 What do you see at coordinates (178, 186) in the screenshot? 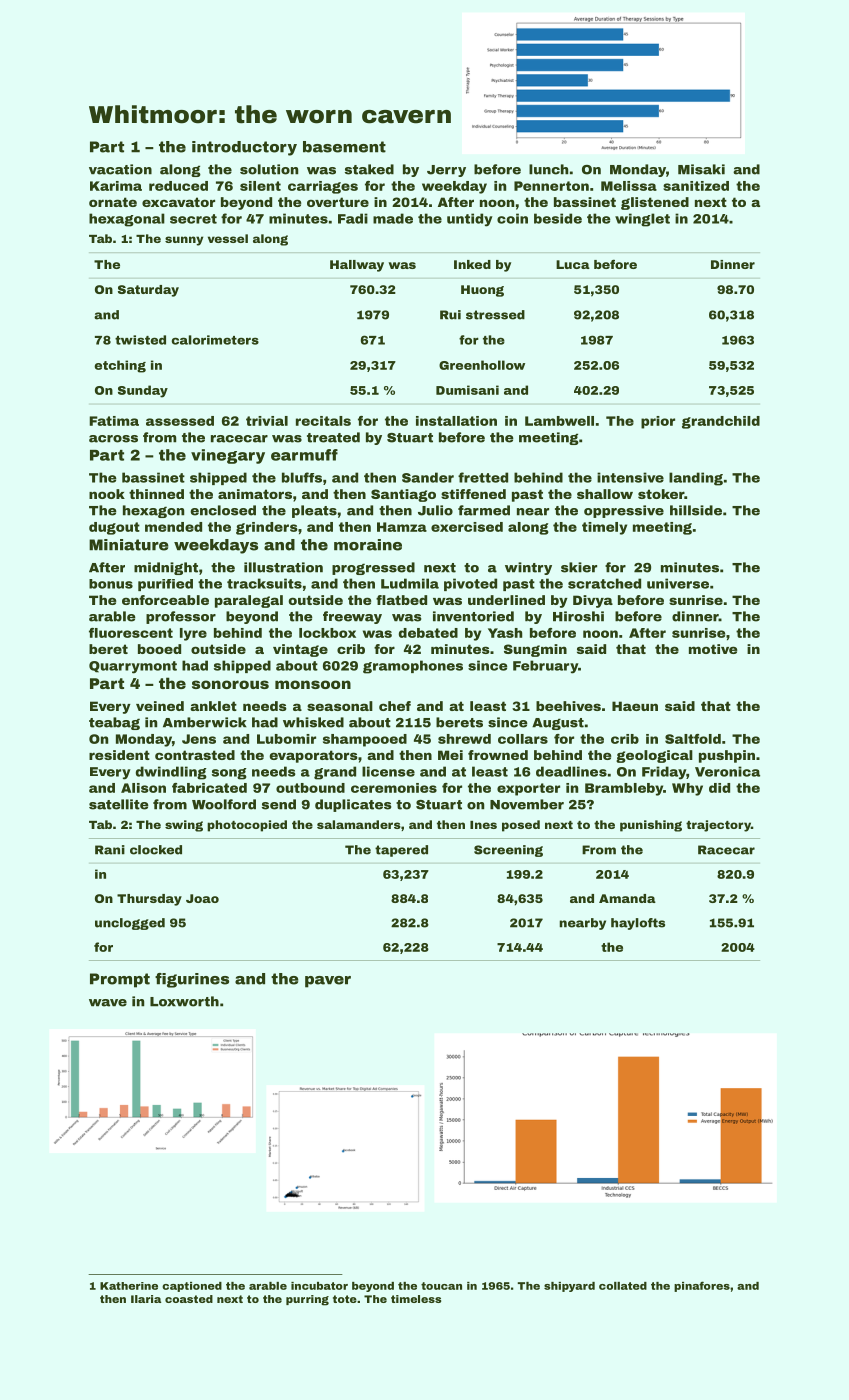
I see `reduced` at bounding box center [178, 186].
